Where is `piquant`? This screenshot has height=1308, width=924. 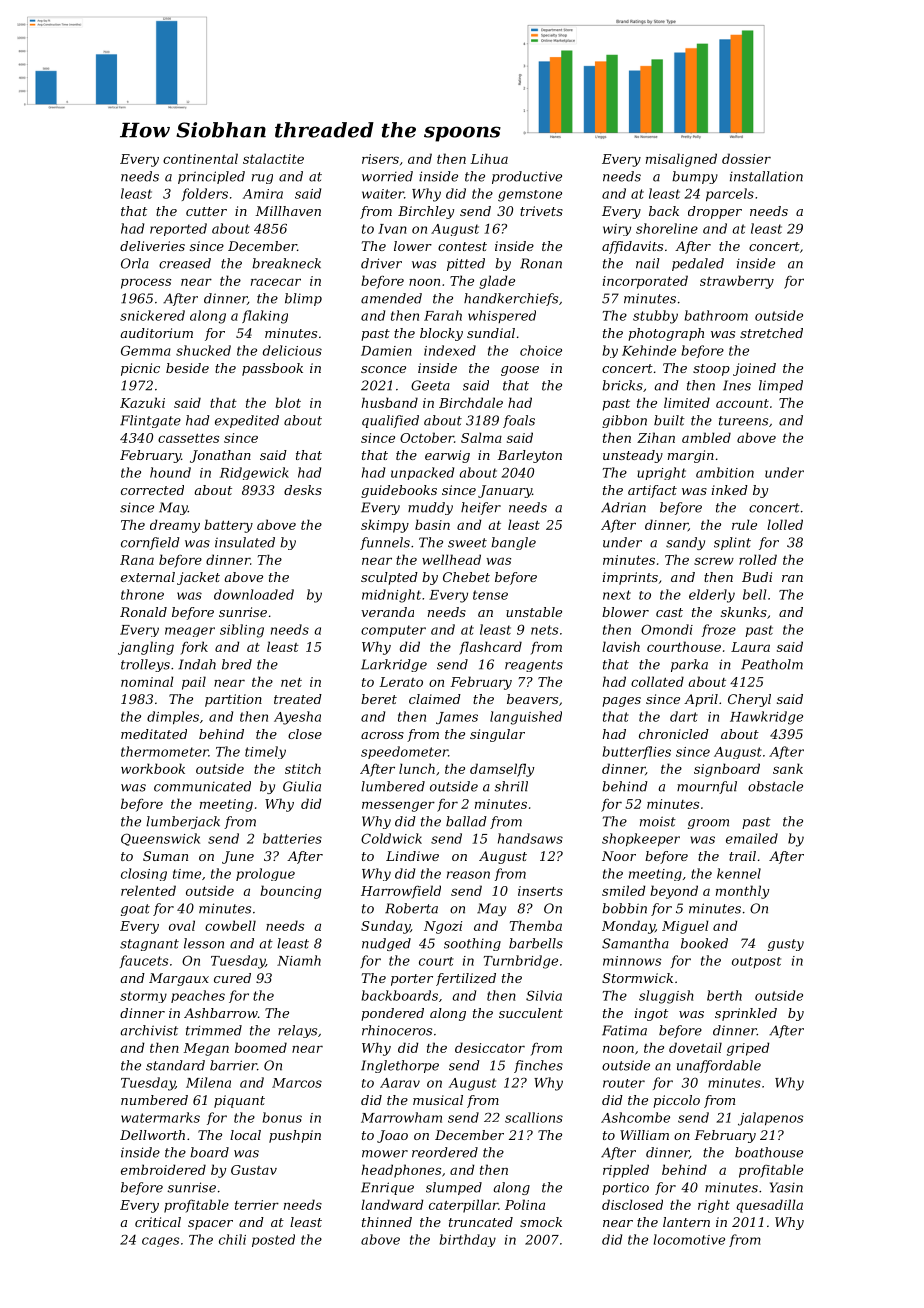
piquant is located at coordinates (239, 1101).
